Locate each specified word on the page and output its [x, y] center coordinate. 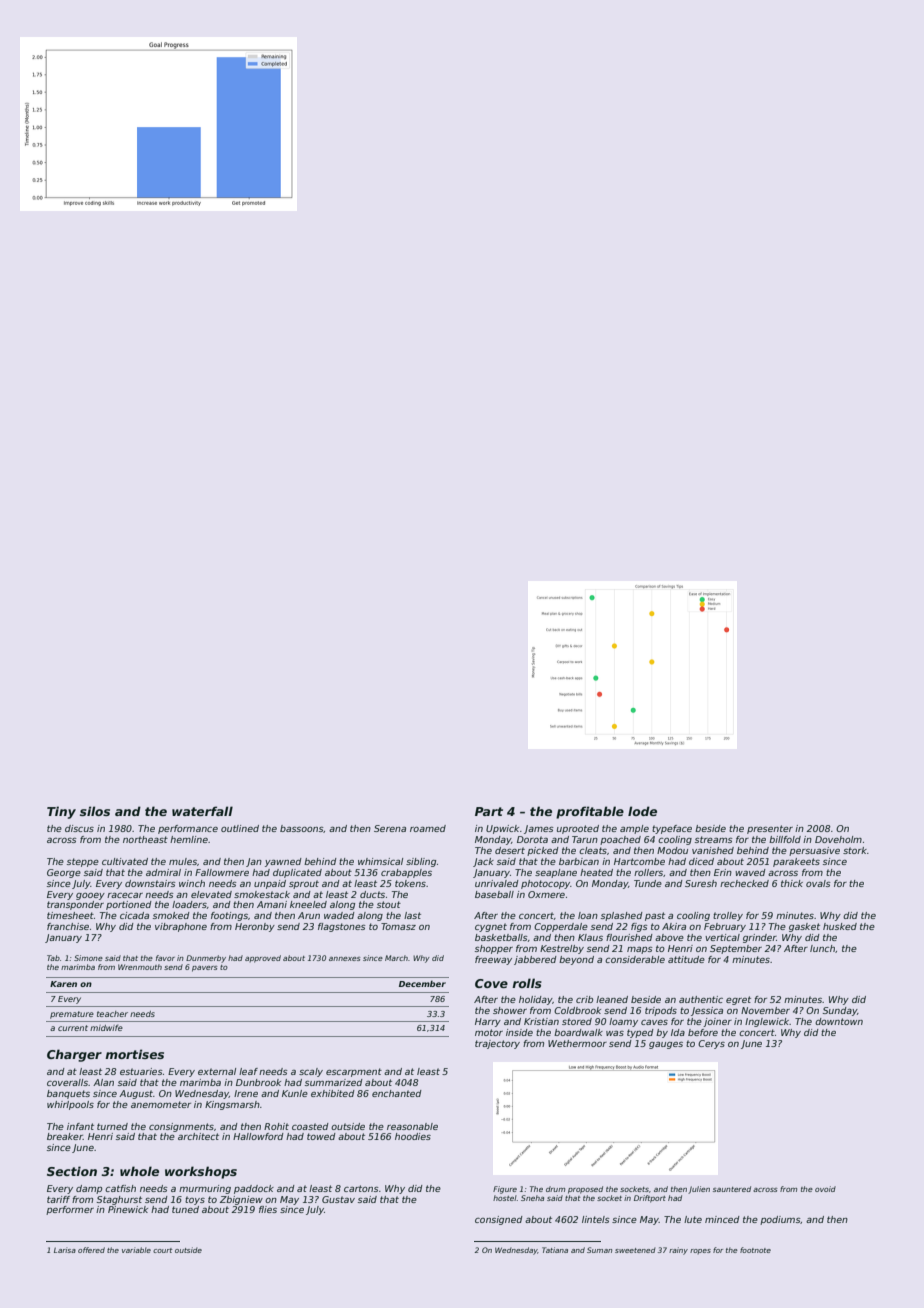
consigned [499, 1220]
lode [642, 811]
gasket [804, 927]
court [163, 1250]
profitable [590, 812]
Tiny [61, 812]
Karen [63, 984]
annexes [345, 959]
